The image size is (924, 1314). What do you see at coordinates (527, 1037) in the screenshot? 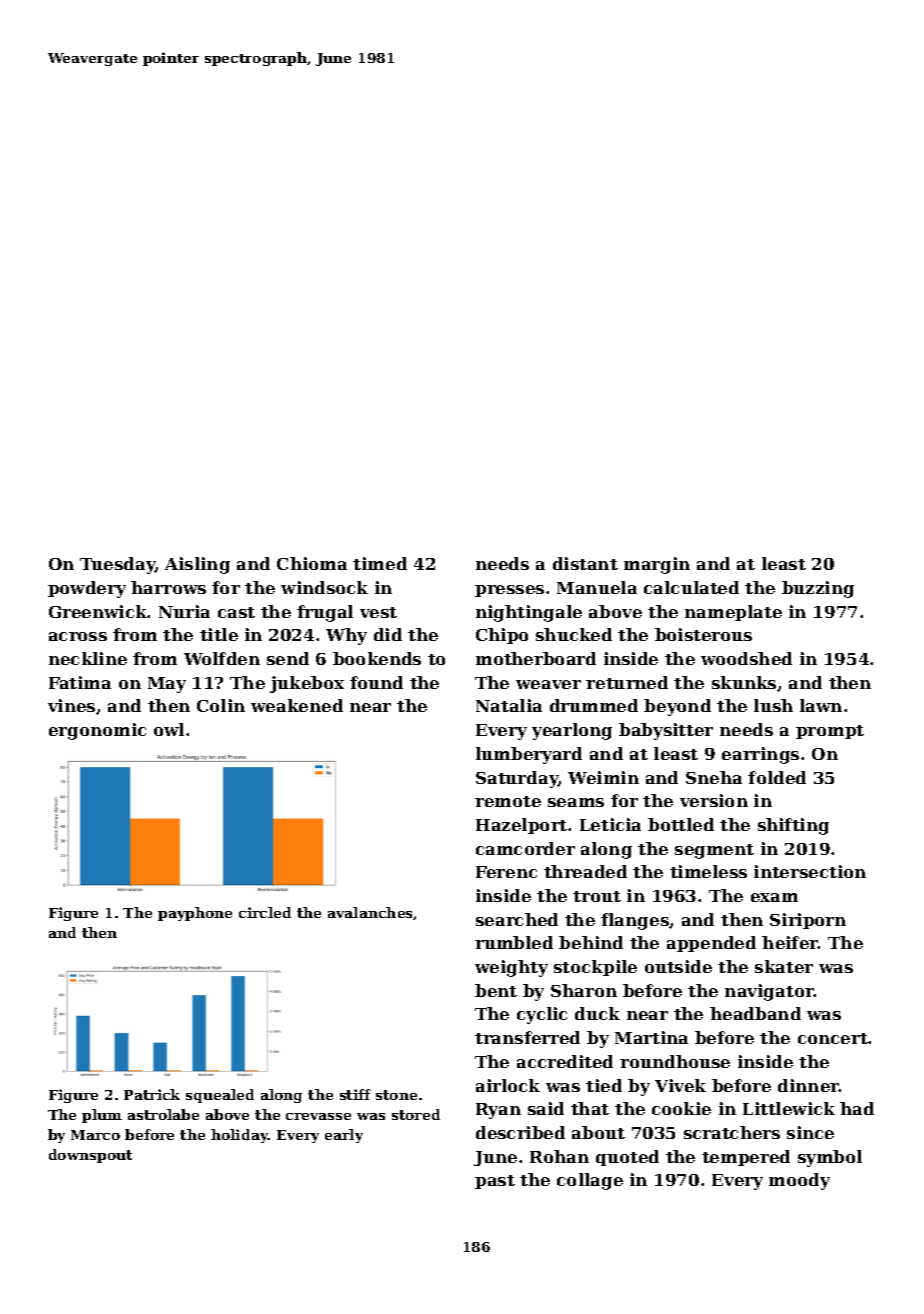
I see `transferred` at bounding box center [527, 1037].
